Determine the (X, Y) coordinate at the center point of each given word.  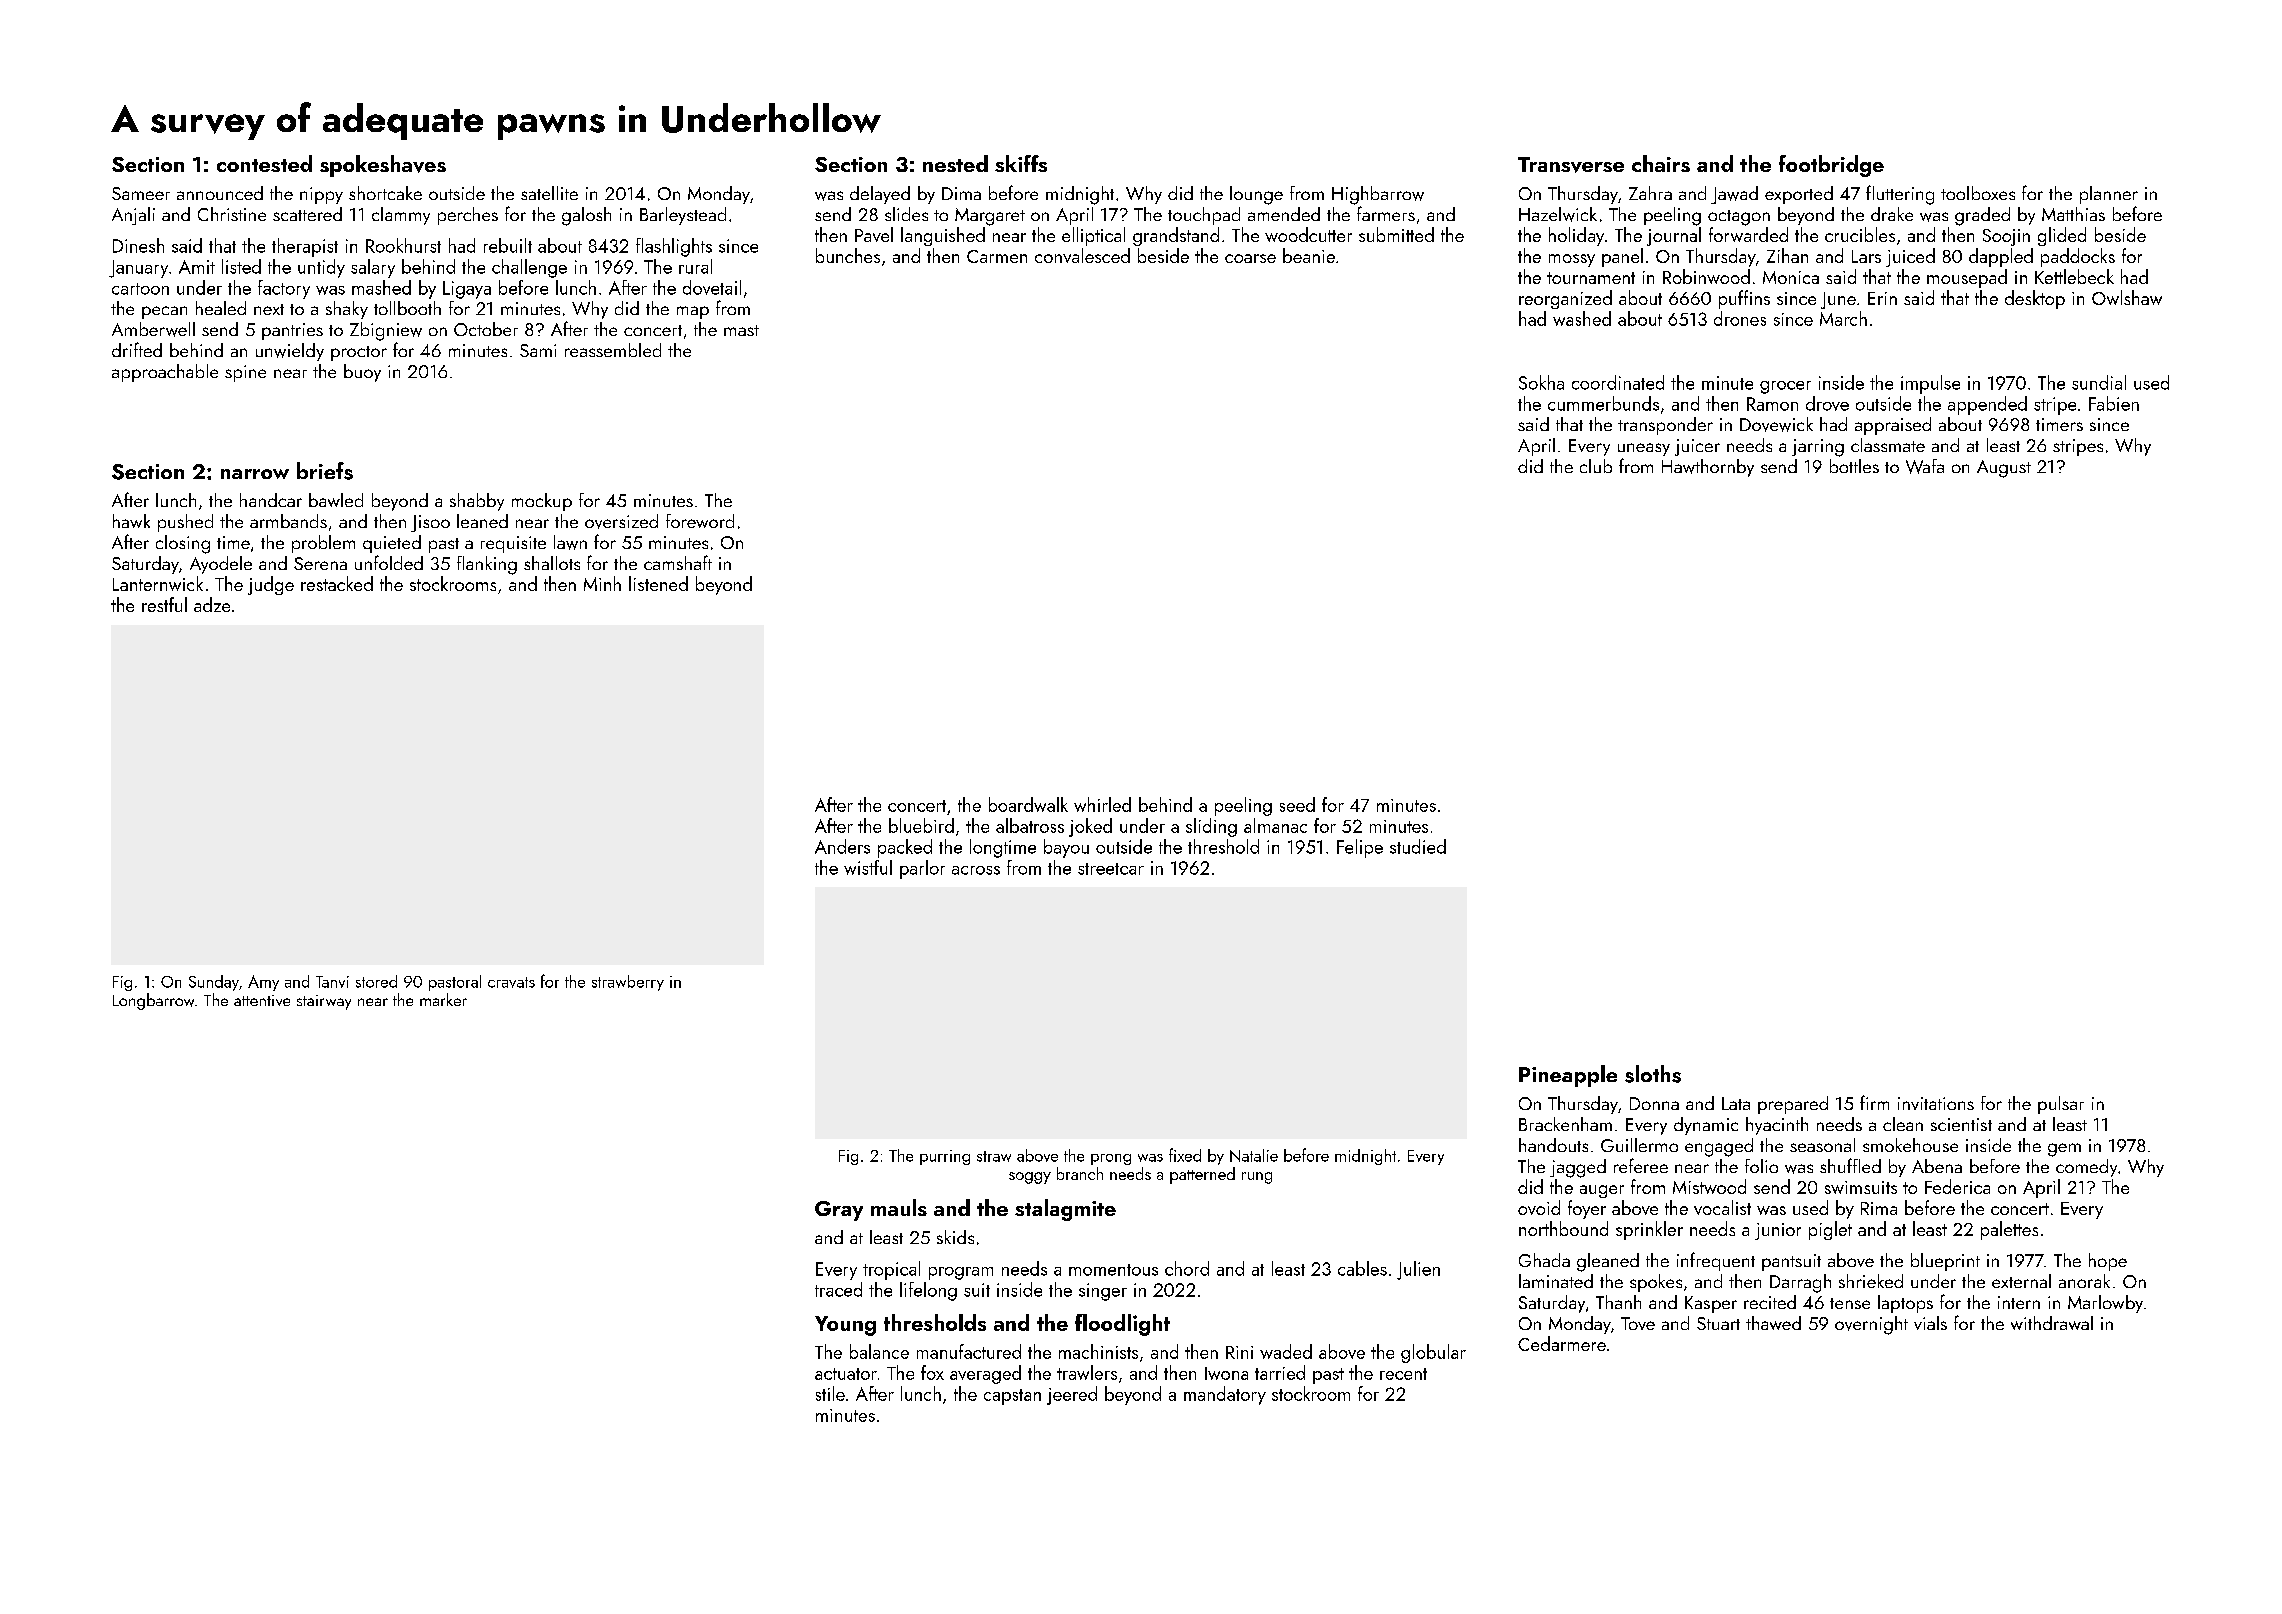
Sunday (214, 983)
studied (1418, 846)
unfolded (389, 562)
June (1838, 300)
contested (264, 163)
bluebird (921, 825)
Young (845, 1326)
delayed (880, 195)
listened (658, 583)
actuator (846, 1374)
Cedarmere (1562, 1343)
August (2004, 469)
